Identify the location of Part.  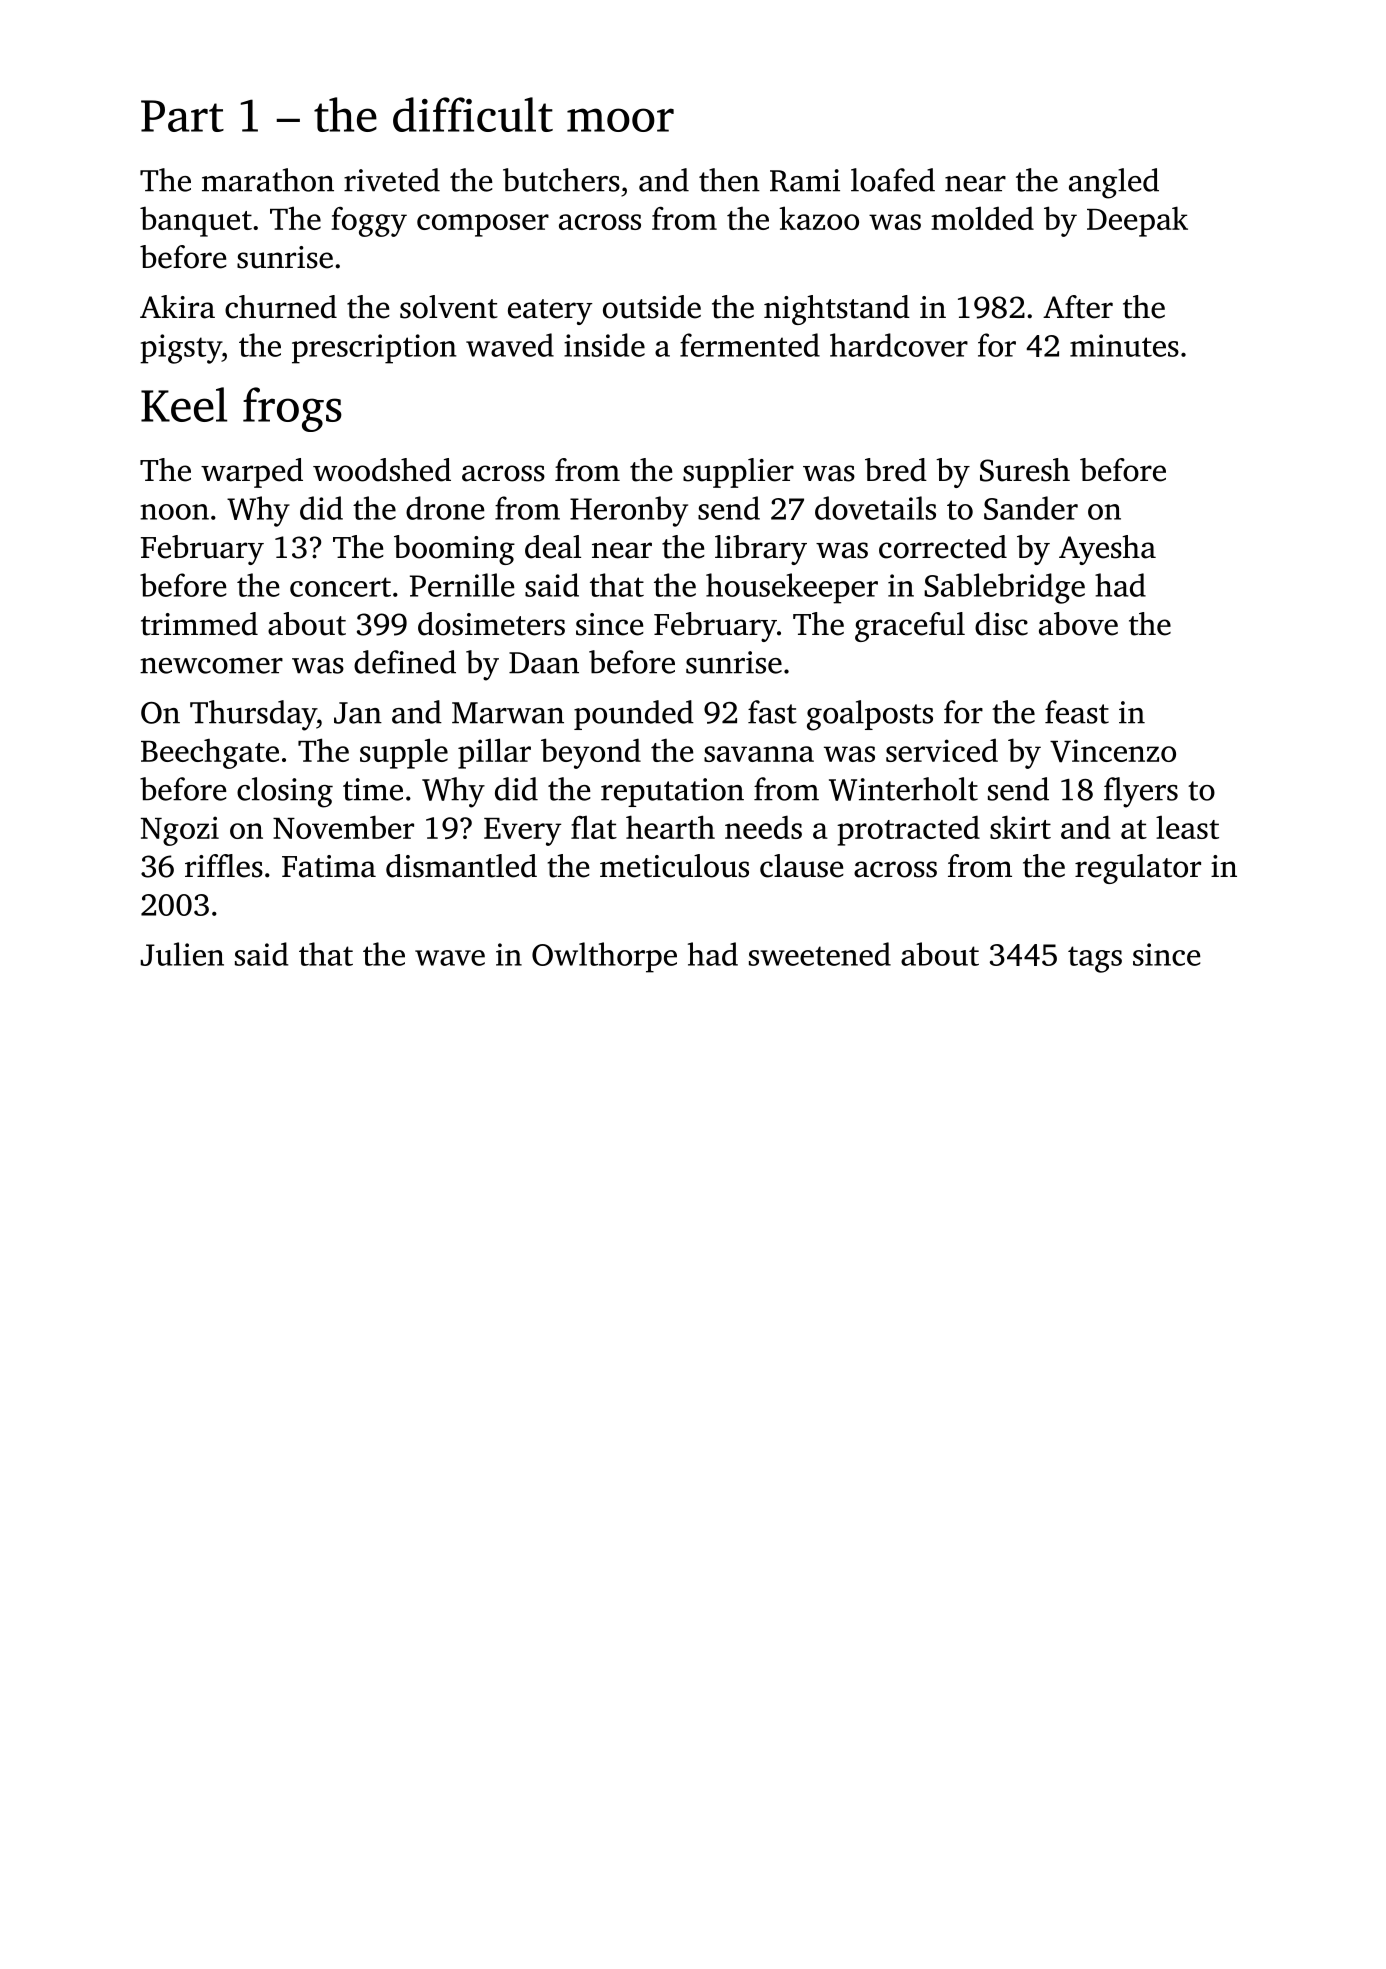
(182, 116).
